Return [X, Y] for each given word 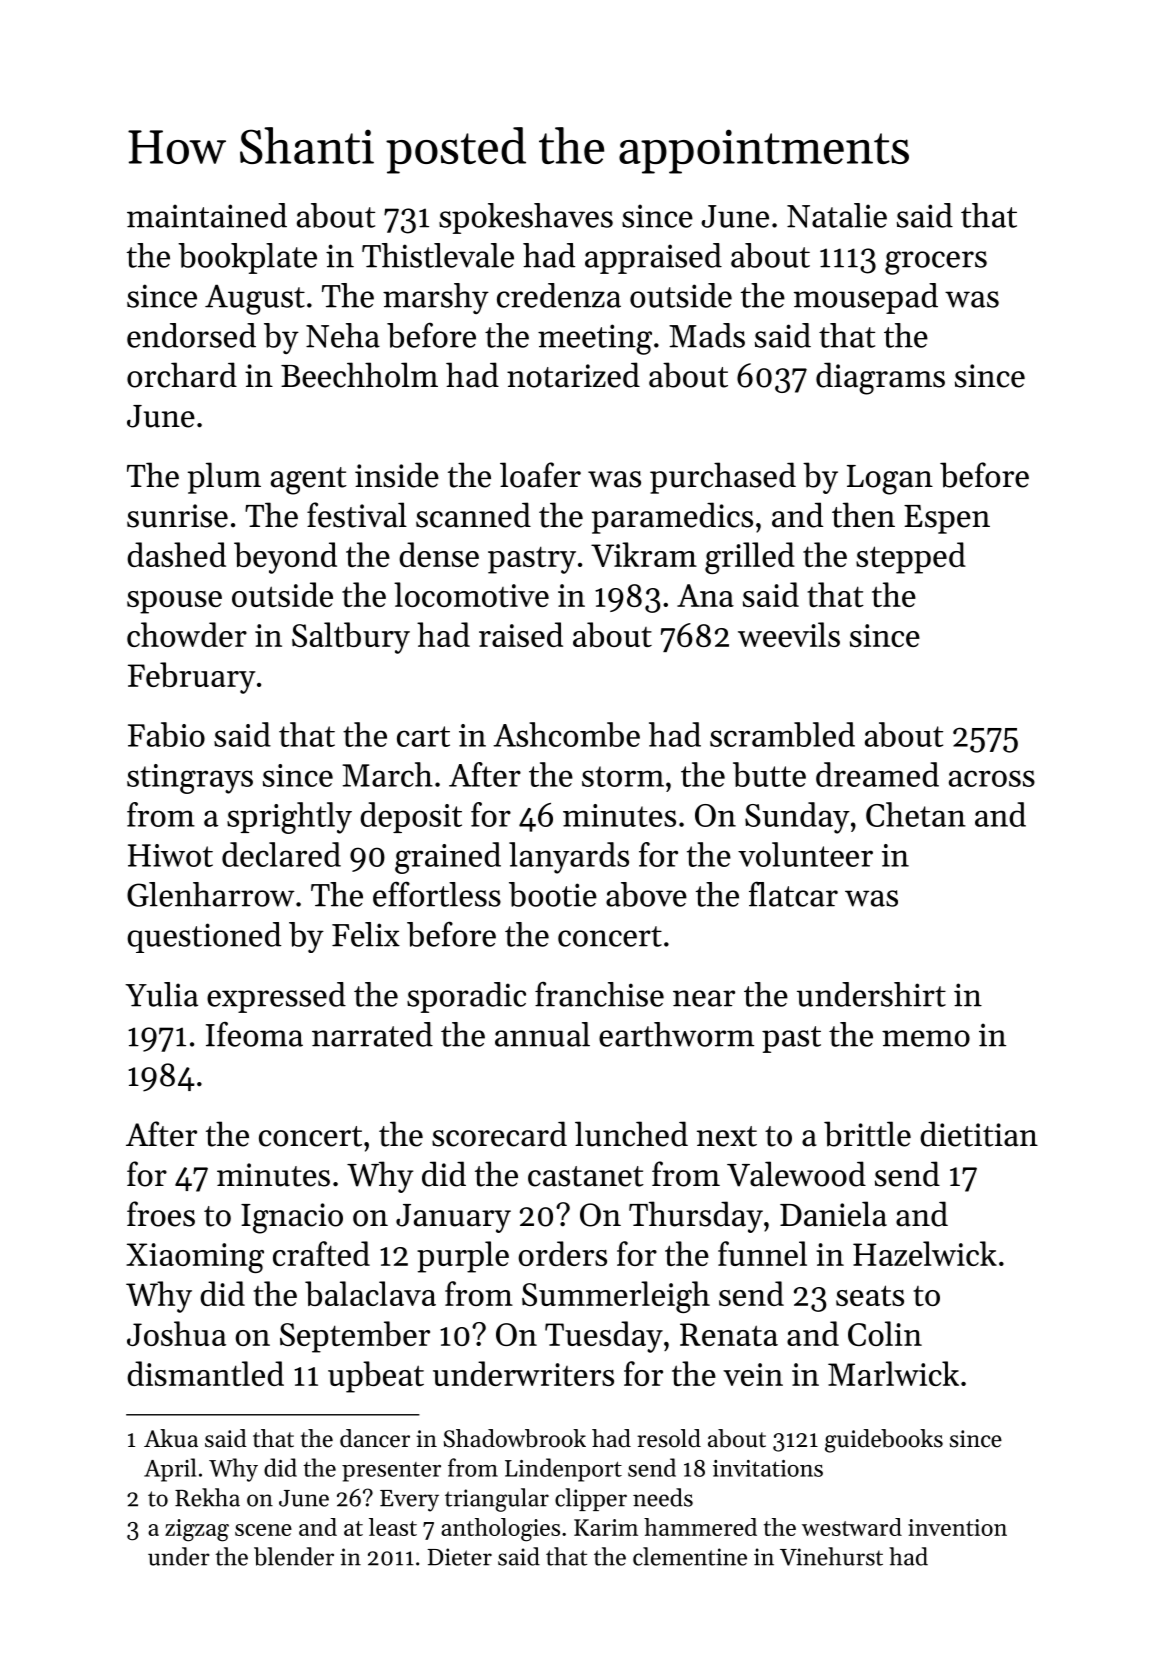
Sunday [797, 818]
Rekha [207, 1497]
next [727, 1136]
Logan [890, 480]
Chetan [916, 814]
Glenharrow [211, 894]
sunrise [177, 516]
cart [423, 736]
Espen [947, 519]
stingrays [190, 779]
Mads [707, 335]
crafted [321, 1253]
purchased [723, 478]
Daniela [833, 1214]
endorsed [191, 335]
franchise [599, 994]
